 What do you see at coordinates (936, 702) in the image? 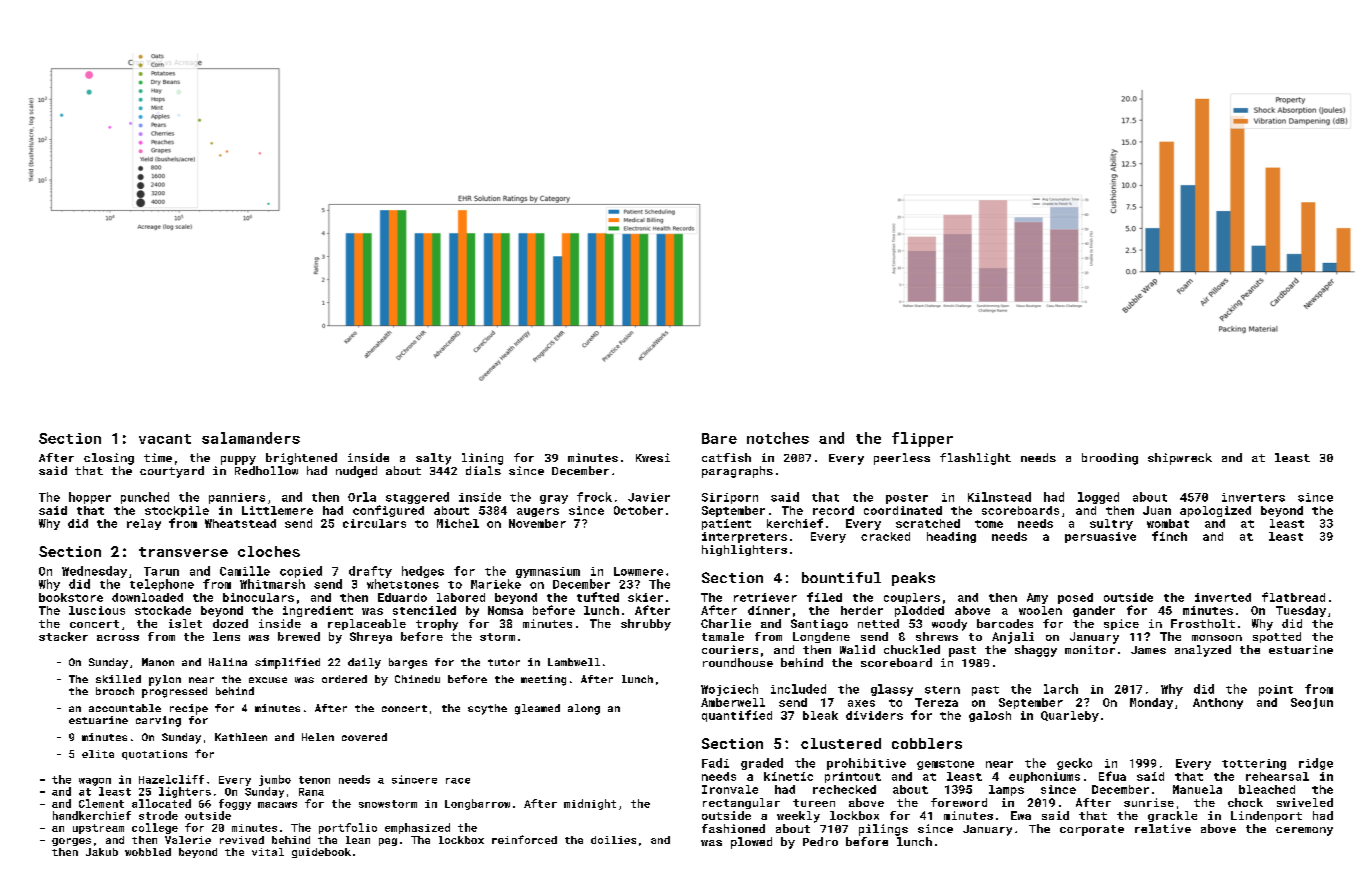
I see `Tereza` at bounding box center [936, 702].
